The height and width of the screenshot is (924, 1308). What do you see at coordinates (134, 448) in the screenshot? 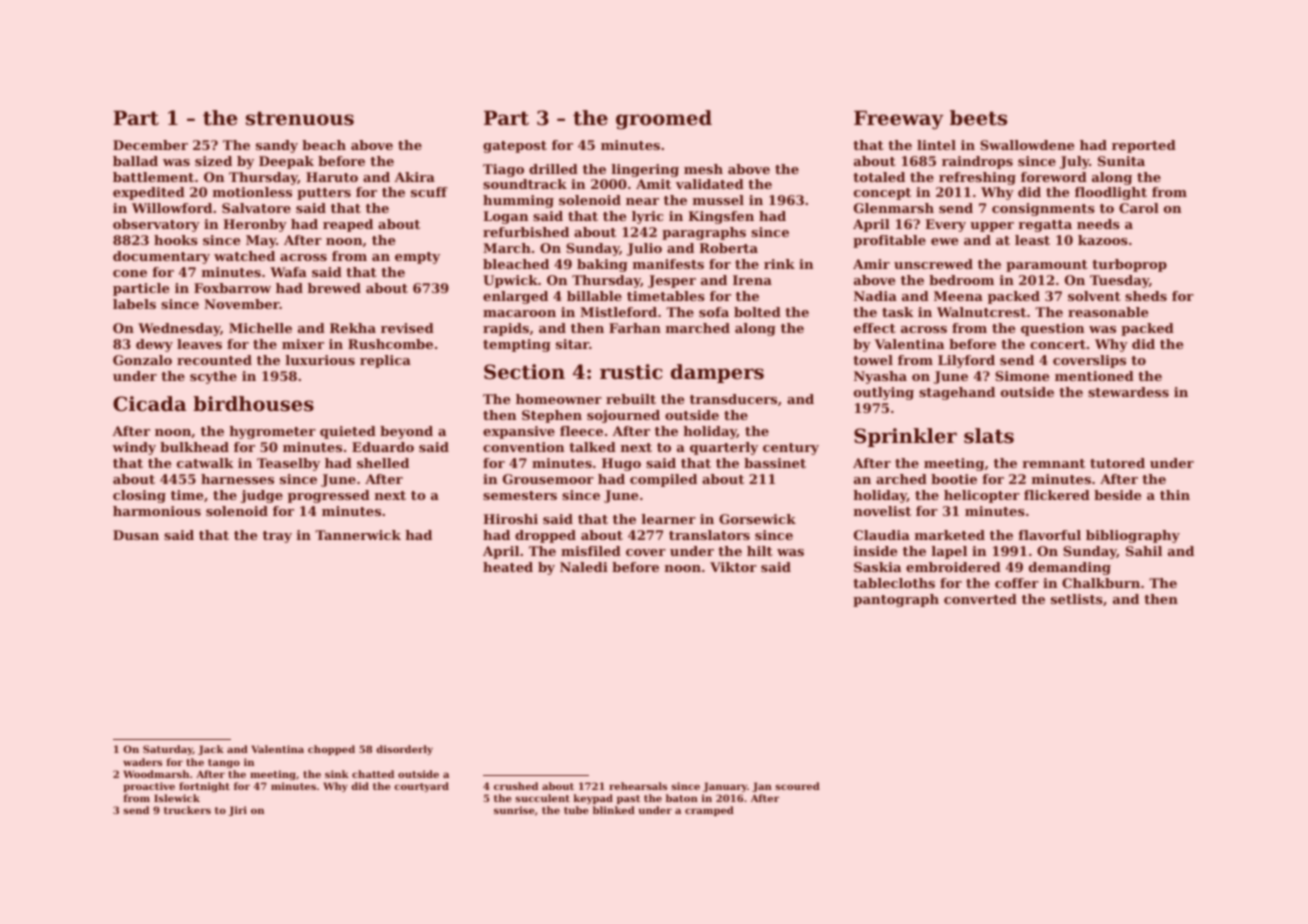
I see `windy` at bounding box center [134, 448].
